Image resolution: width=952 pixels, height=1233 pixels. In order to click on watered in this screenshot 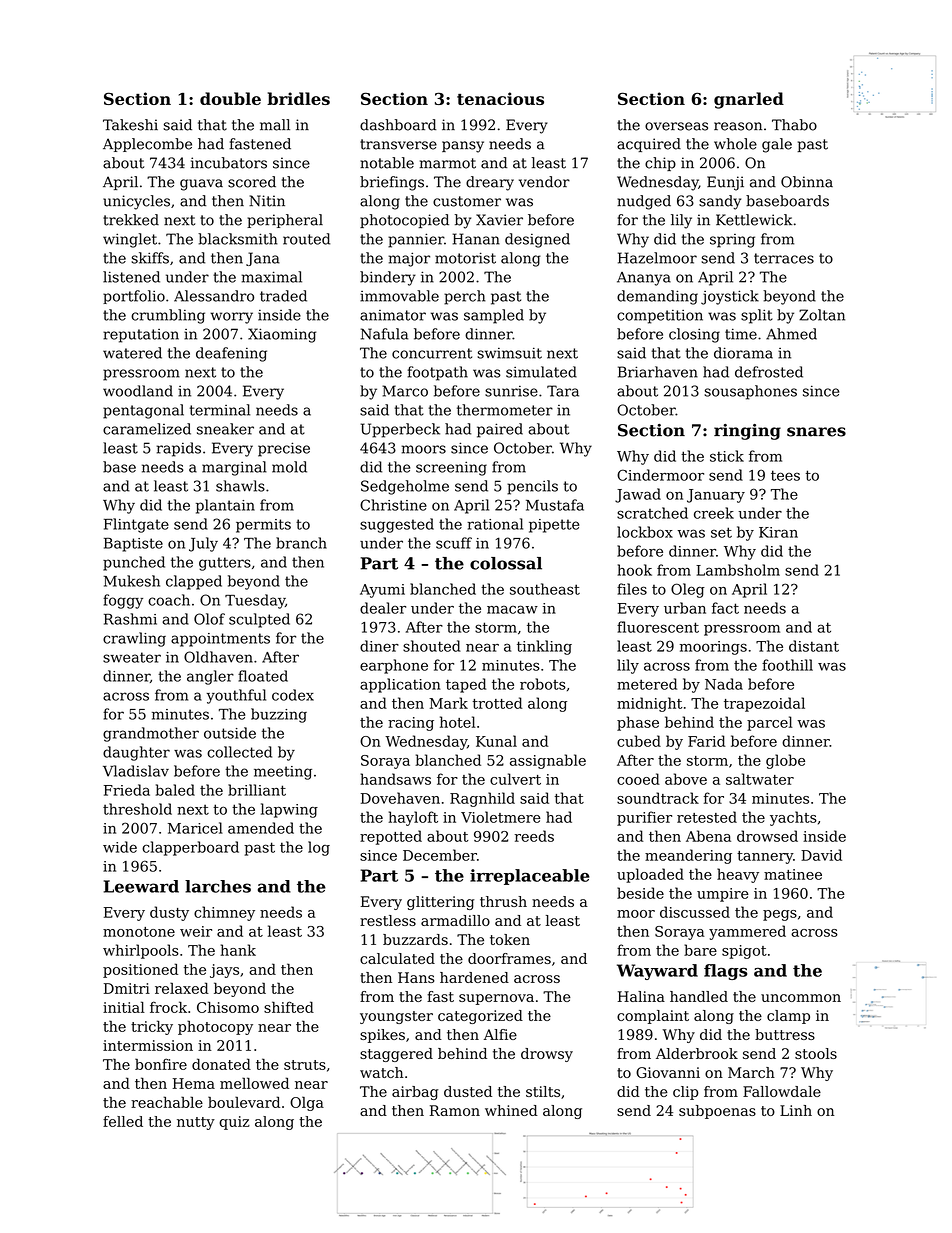, I will do `click(132, 353)`.
